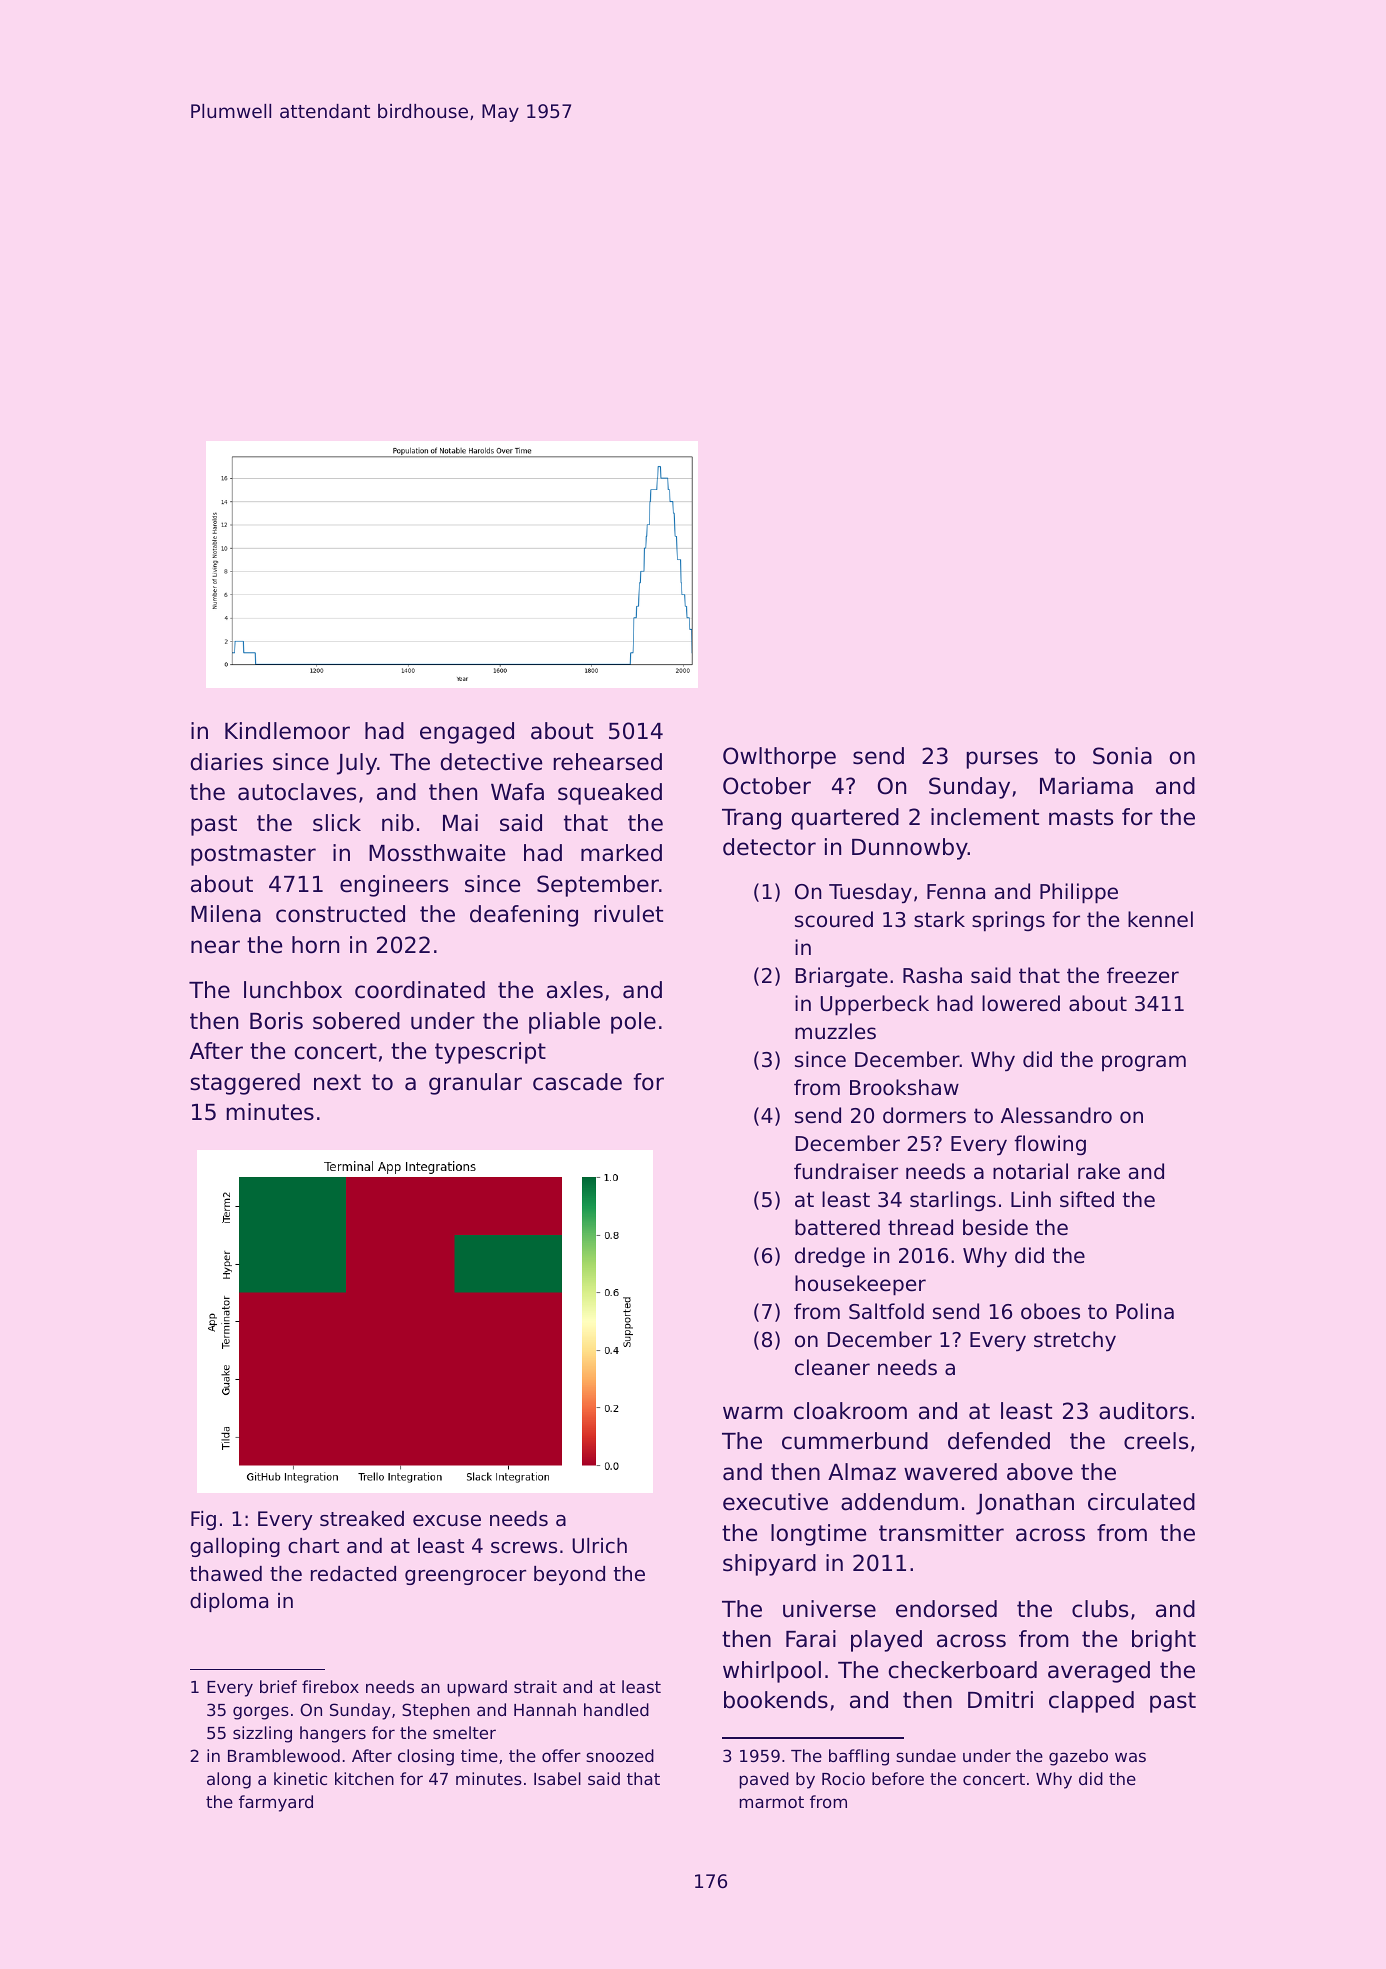 This screenshot has width=1386, height=1969. What do you see at coordinates (769, 1565) in the screenshot?
I see `shipyard` at bounding box center [769, 1565].
